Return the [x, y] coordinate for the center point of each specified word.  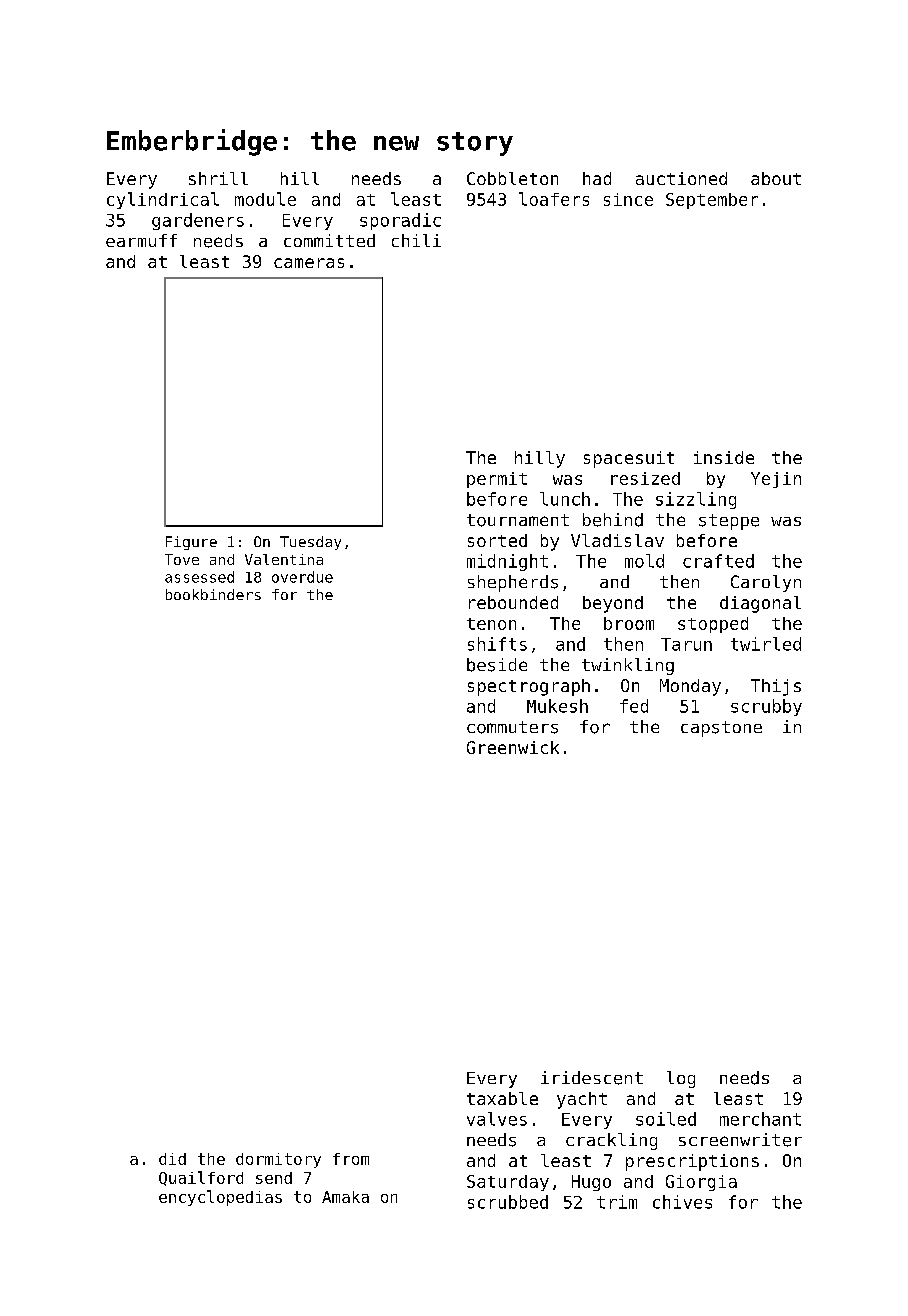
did [172, 1159]
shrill [218, 178]
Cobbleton [512, 178]
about [776, 178]
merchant [760, 1119]
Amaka [345, 1197]
